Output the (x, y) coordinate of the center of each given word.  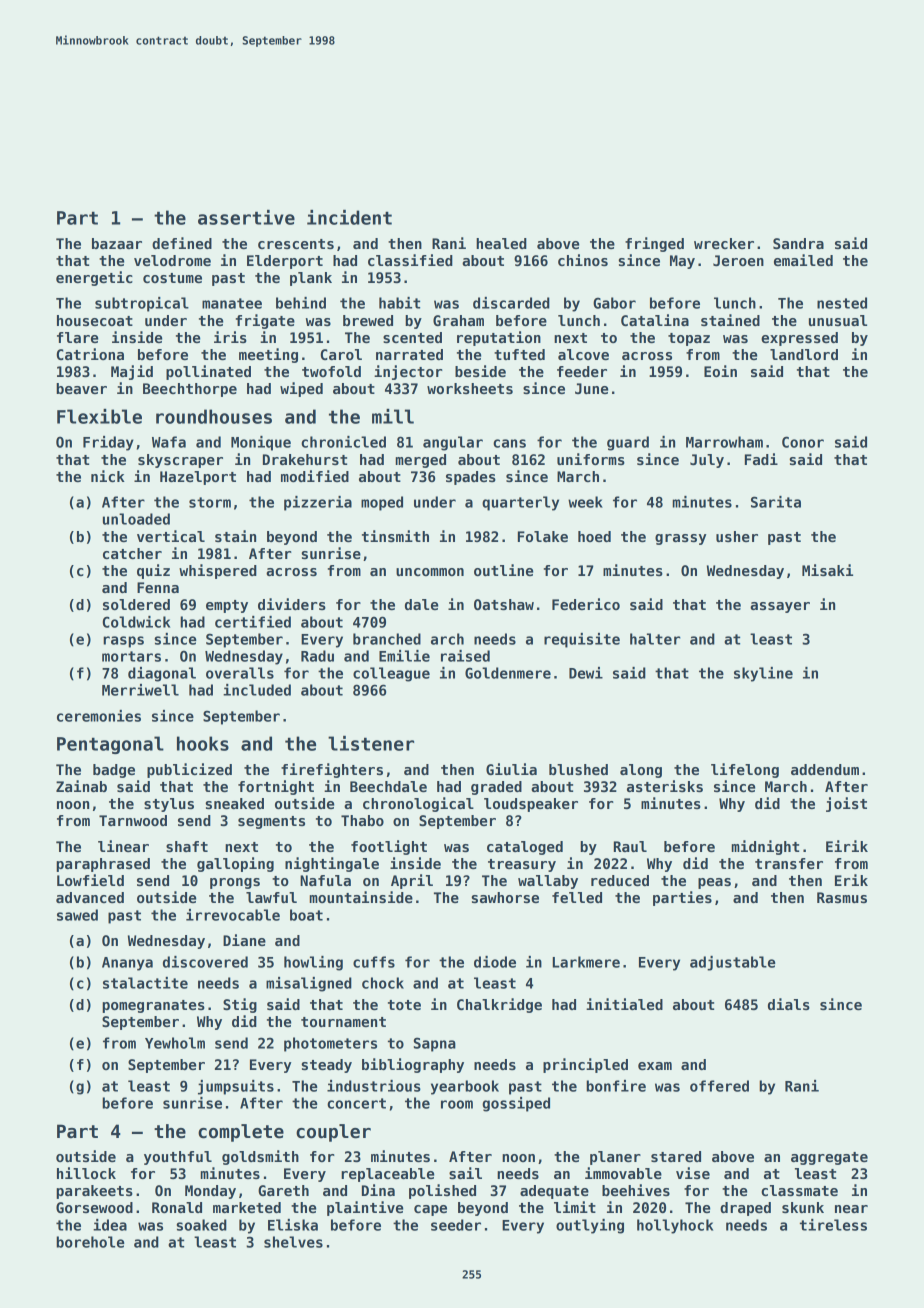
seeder (456, 1225)
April (412, 881)
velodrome (172, 260)
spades (471, 478)
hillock (86, 1173)
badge (114, 771)
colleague (391, 674)
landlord (804, 354)
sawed (77, 915)
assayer (780, 607)
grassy (680, 539)
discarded (511, 303)
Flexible (99, 416)
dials (789, 1004)
